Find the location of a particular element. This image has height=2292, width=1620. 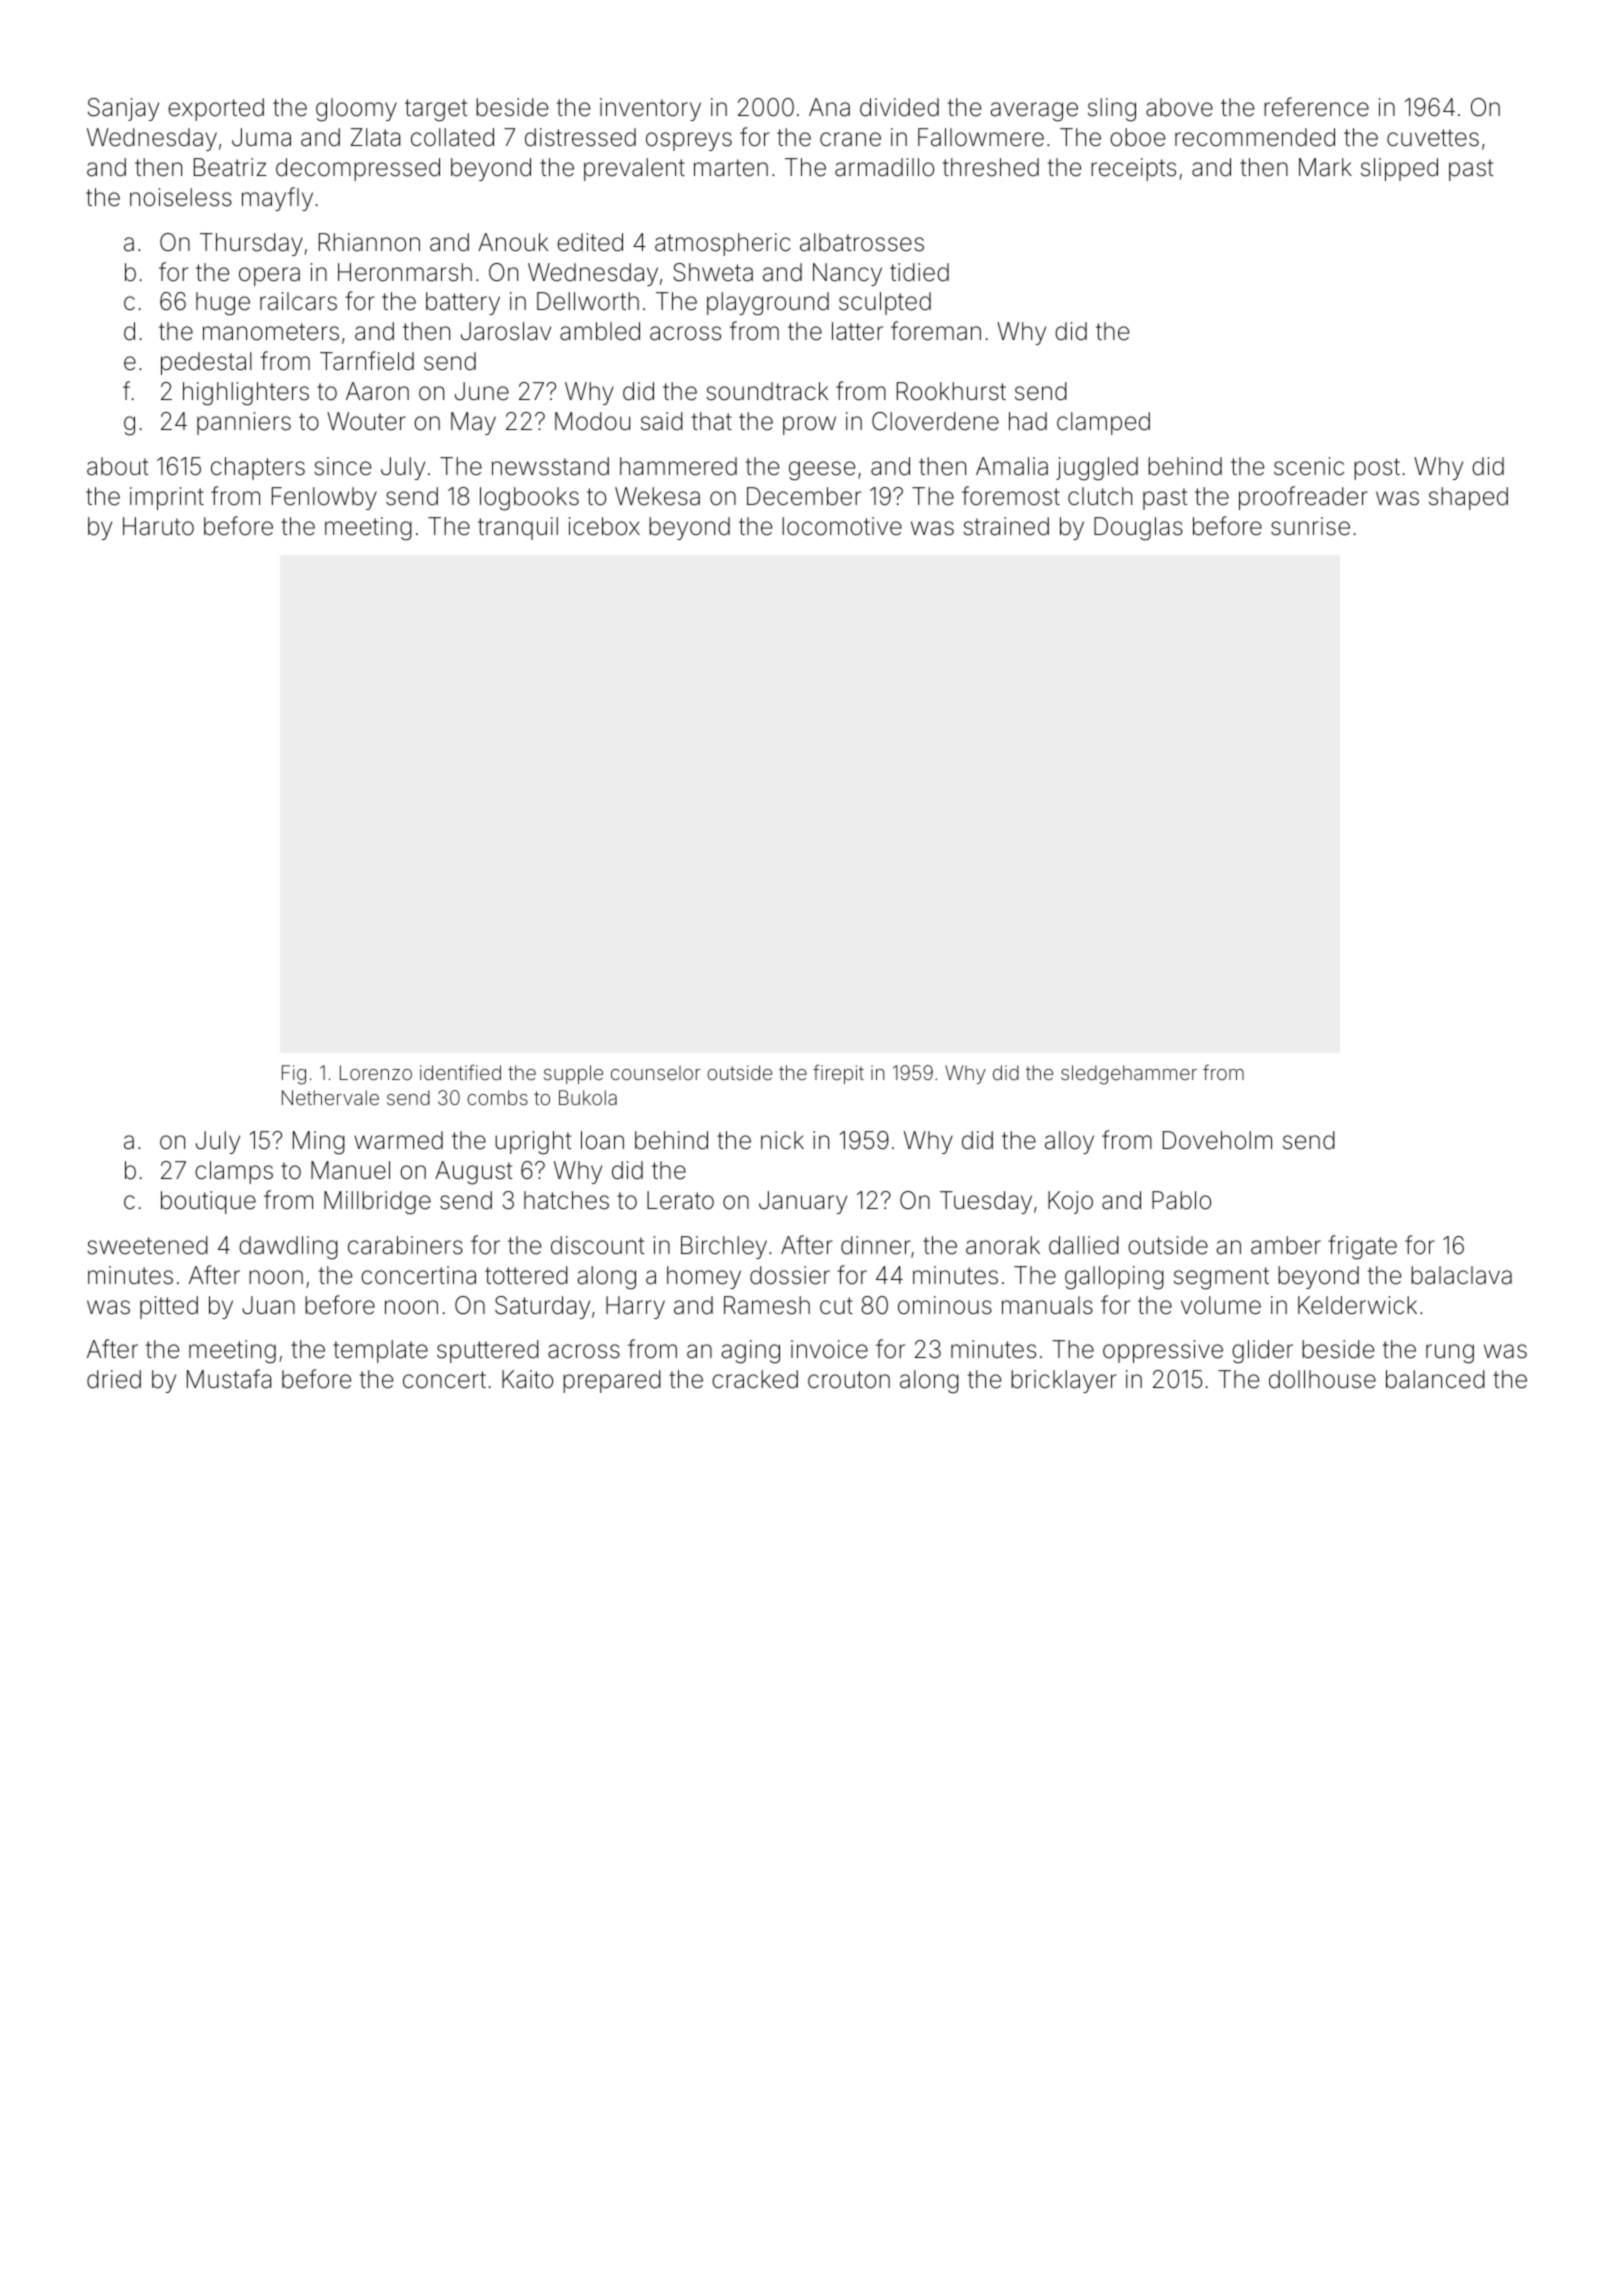

nick is located at coordinates (782, 1140).
